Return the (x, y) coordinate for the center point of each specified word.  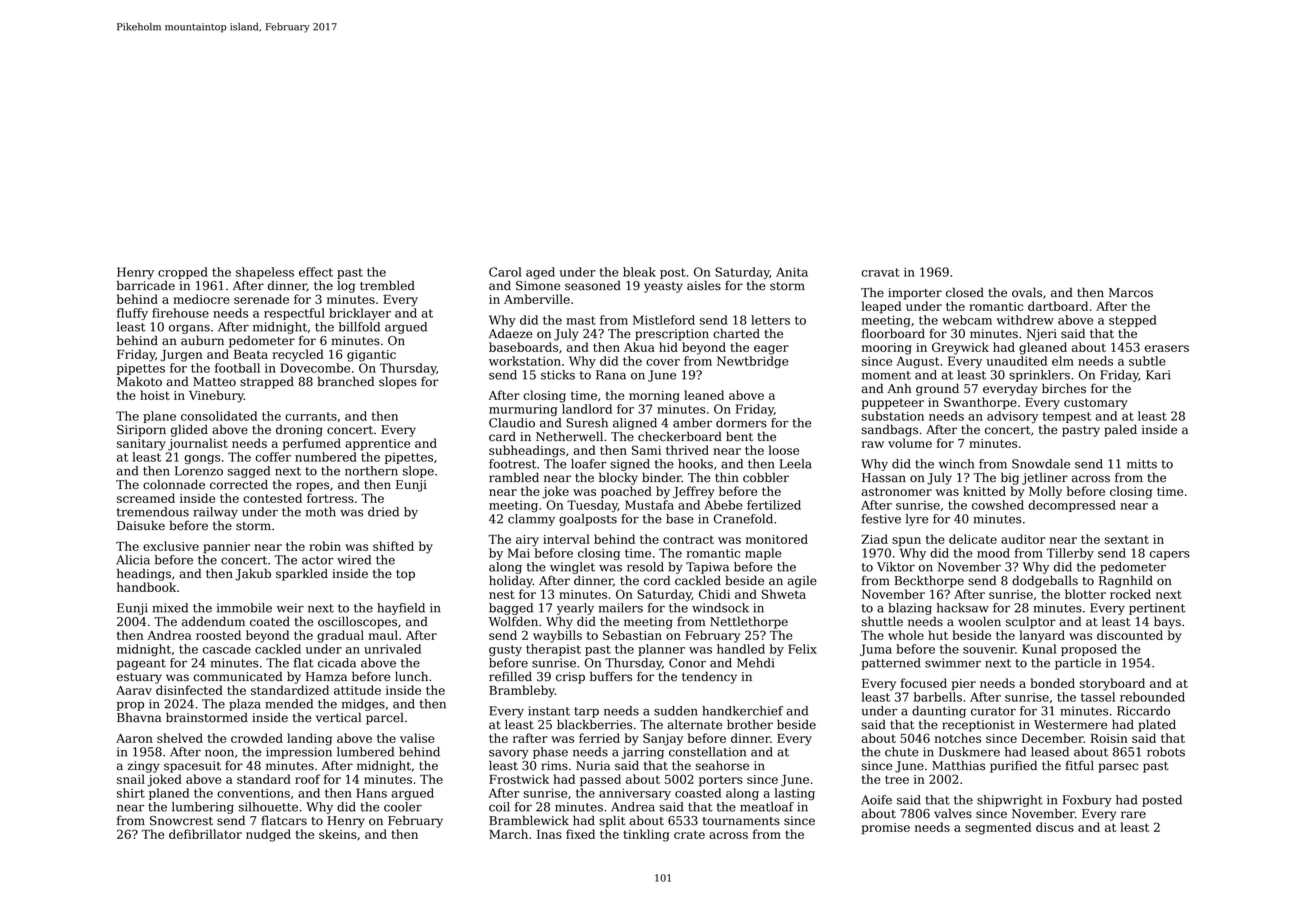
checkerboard (680, 436)
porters (721, 781)
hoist (155, 395)
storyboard (1112, 684)
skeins (338, 834)
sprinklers (1039, 376)
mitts (1142, 464)
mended (289, 704)
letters (770, 320)
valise (417, 738)
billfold (359, 327)
